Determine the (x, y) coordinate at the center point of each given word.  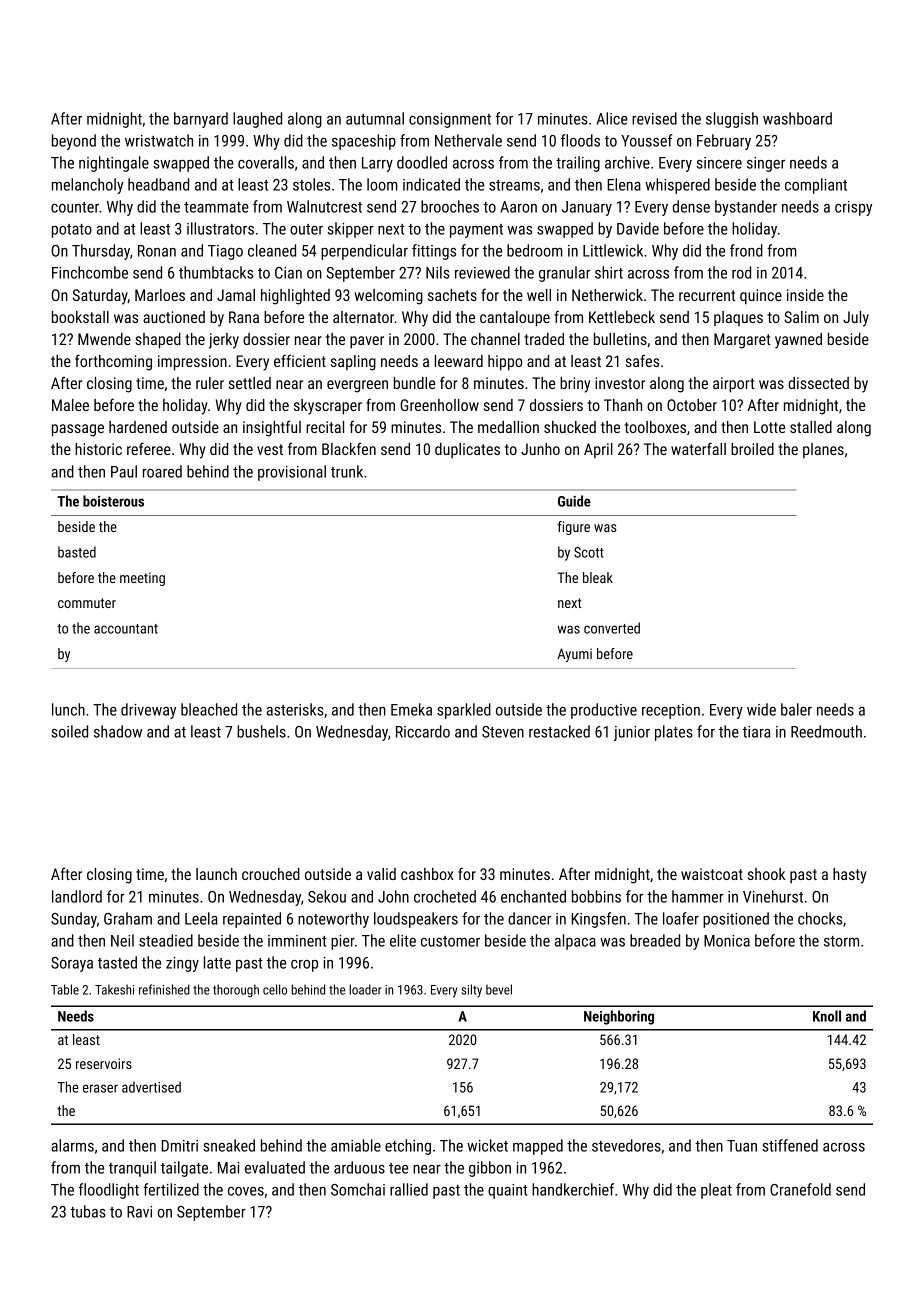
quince (761, 297)
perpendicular (364, 252)
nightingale (114, 164)
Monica (727, 941)
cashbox (427, 874)
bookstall (80, 317)
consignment (450, 120)
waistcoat (712, 874)
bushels (261, 731)
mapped (538, 1147)
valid (381, 874)
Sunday (74, 920)
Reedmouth (826, 731)
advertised (151, 1087)
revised (654, 118)
